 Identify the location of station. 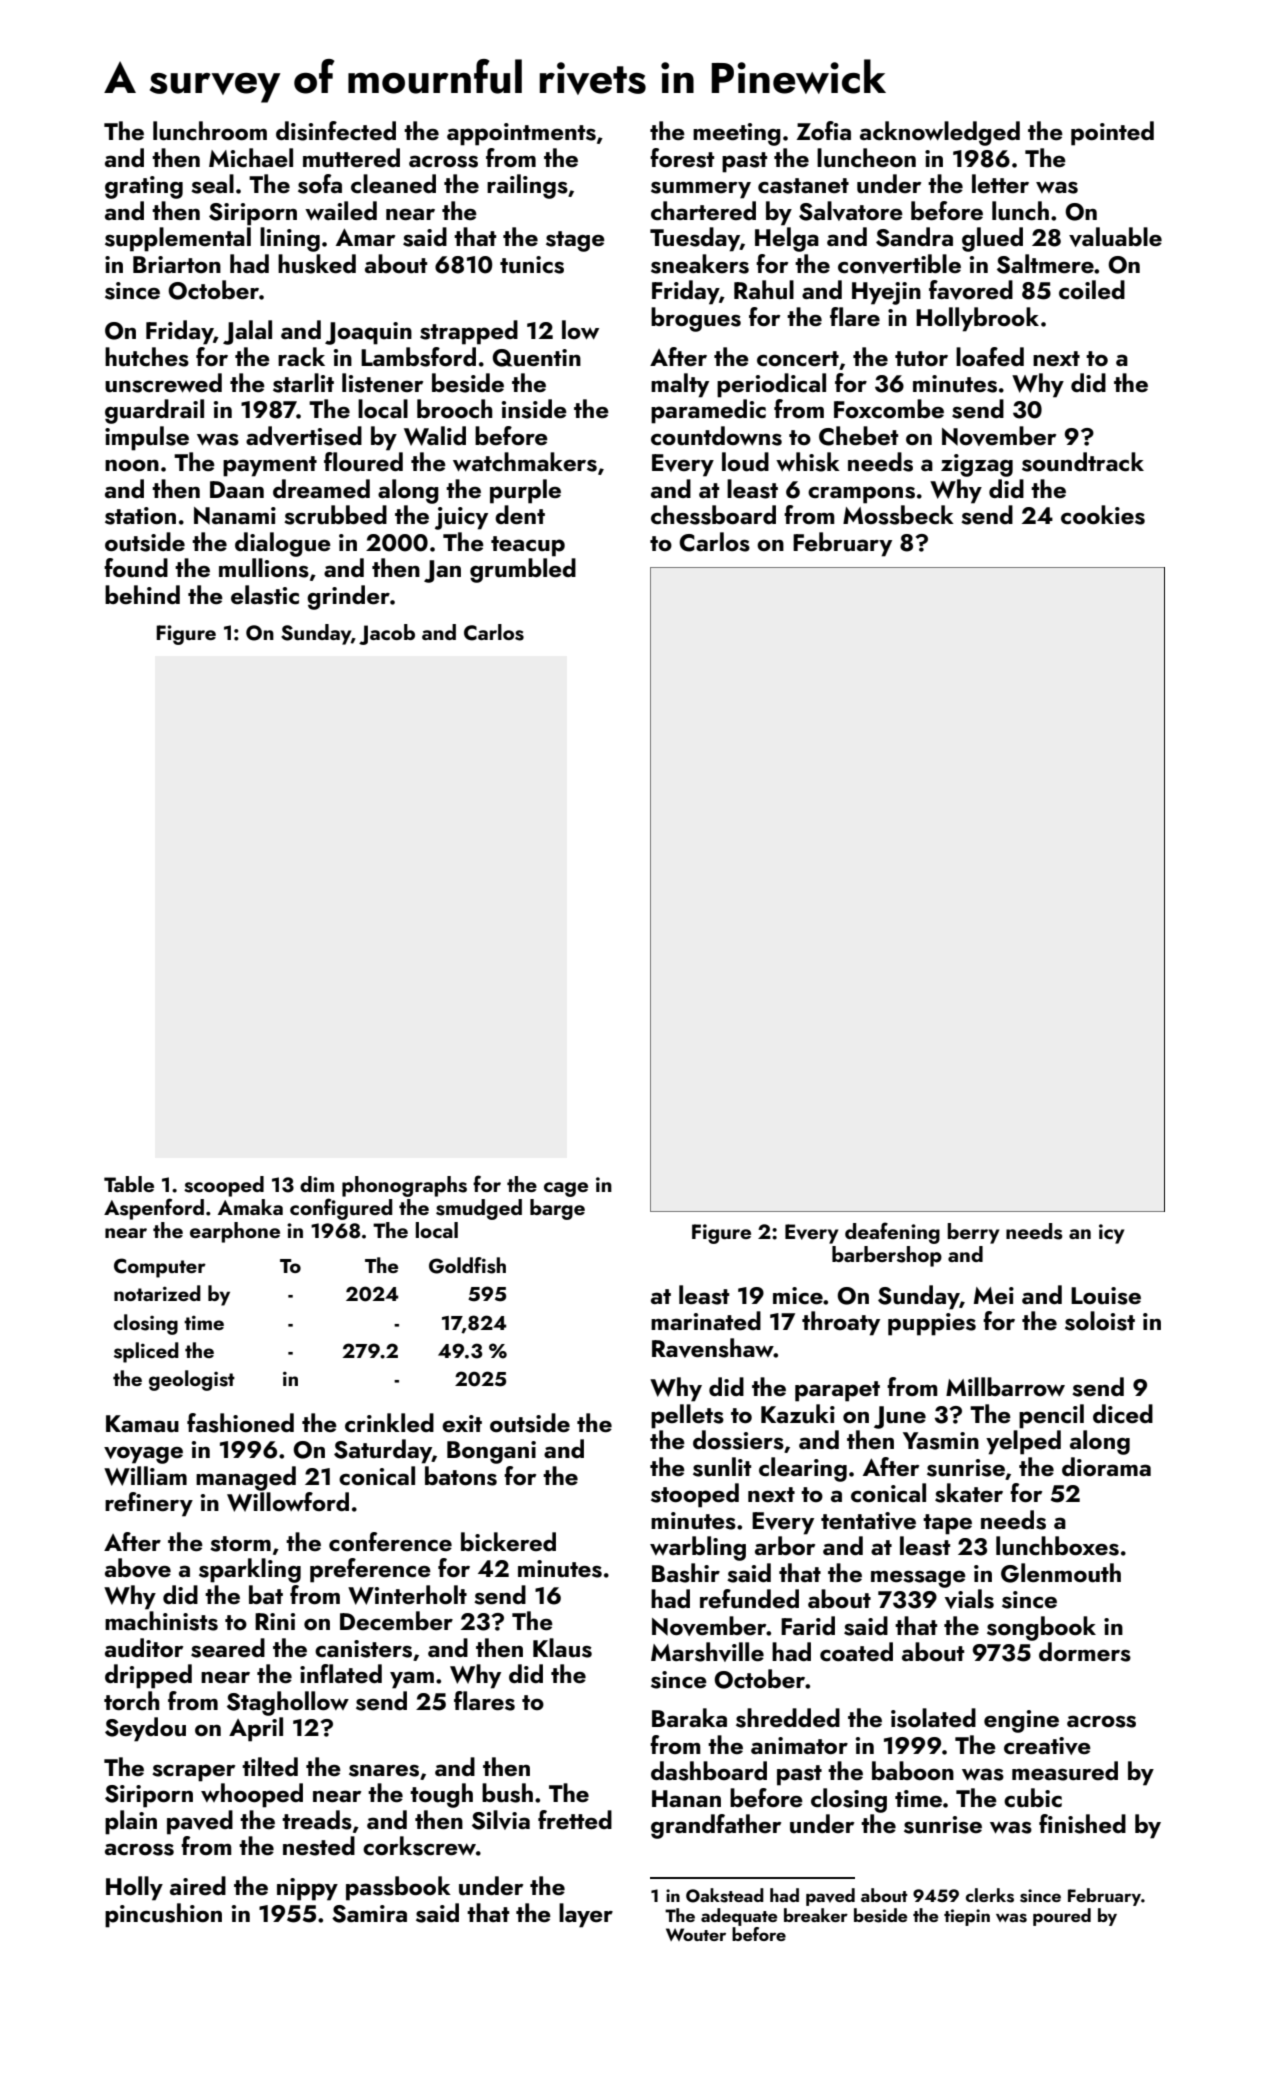
(140, 516).
